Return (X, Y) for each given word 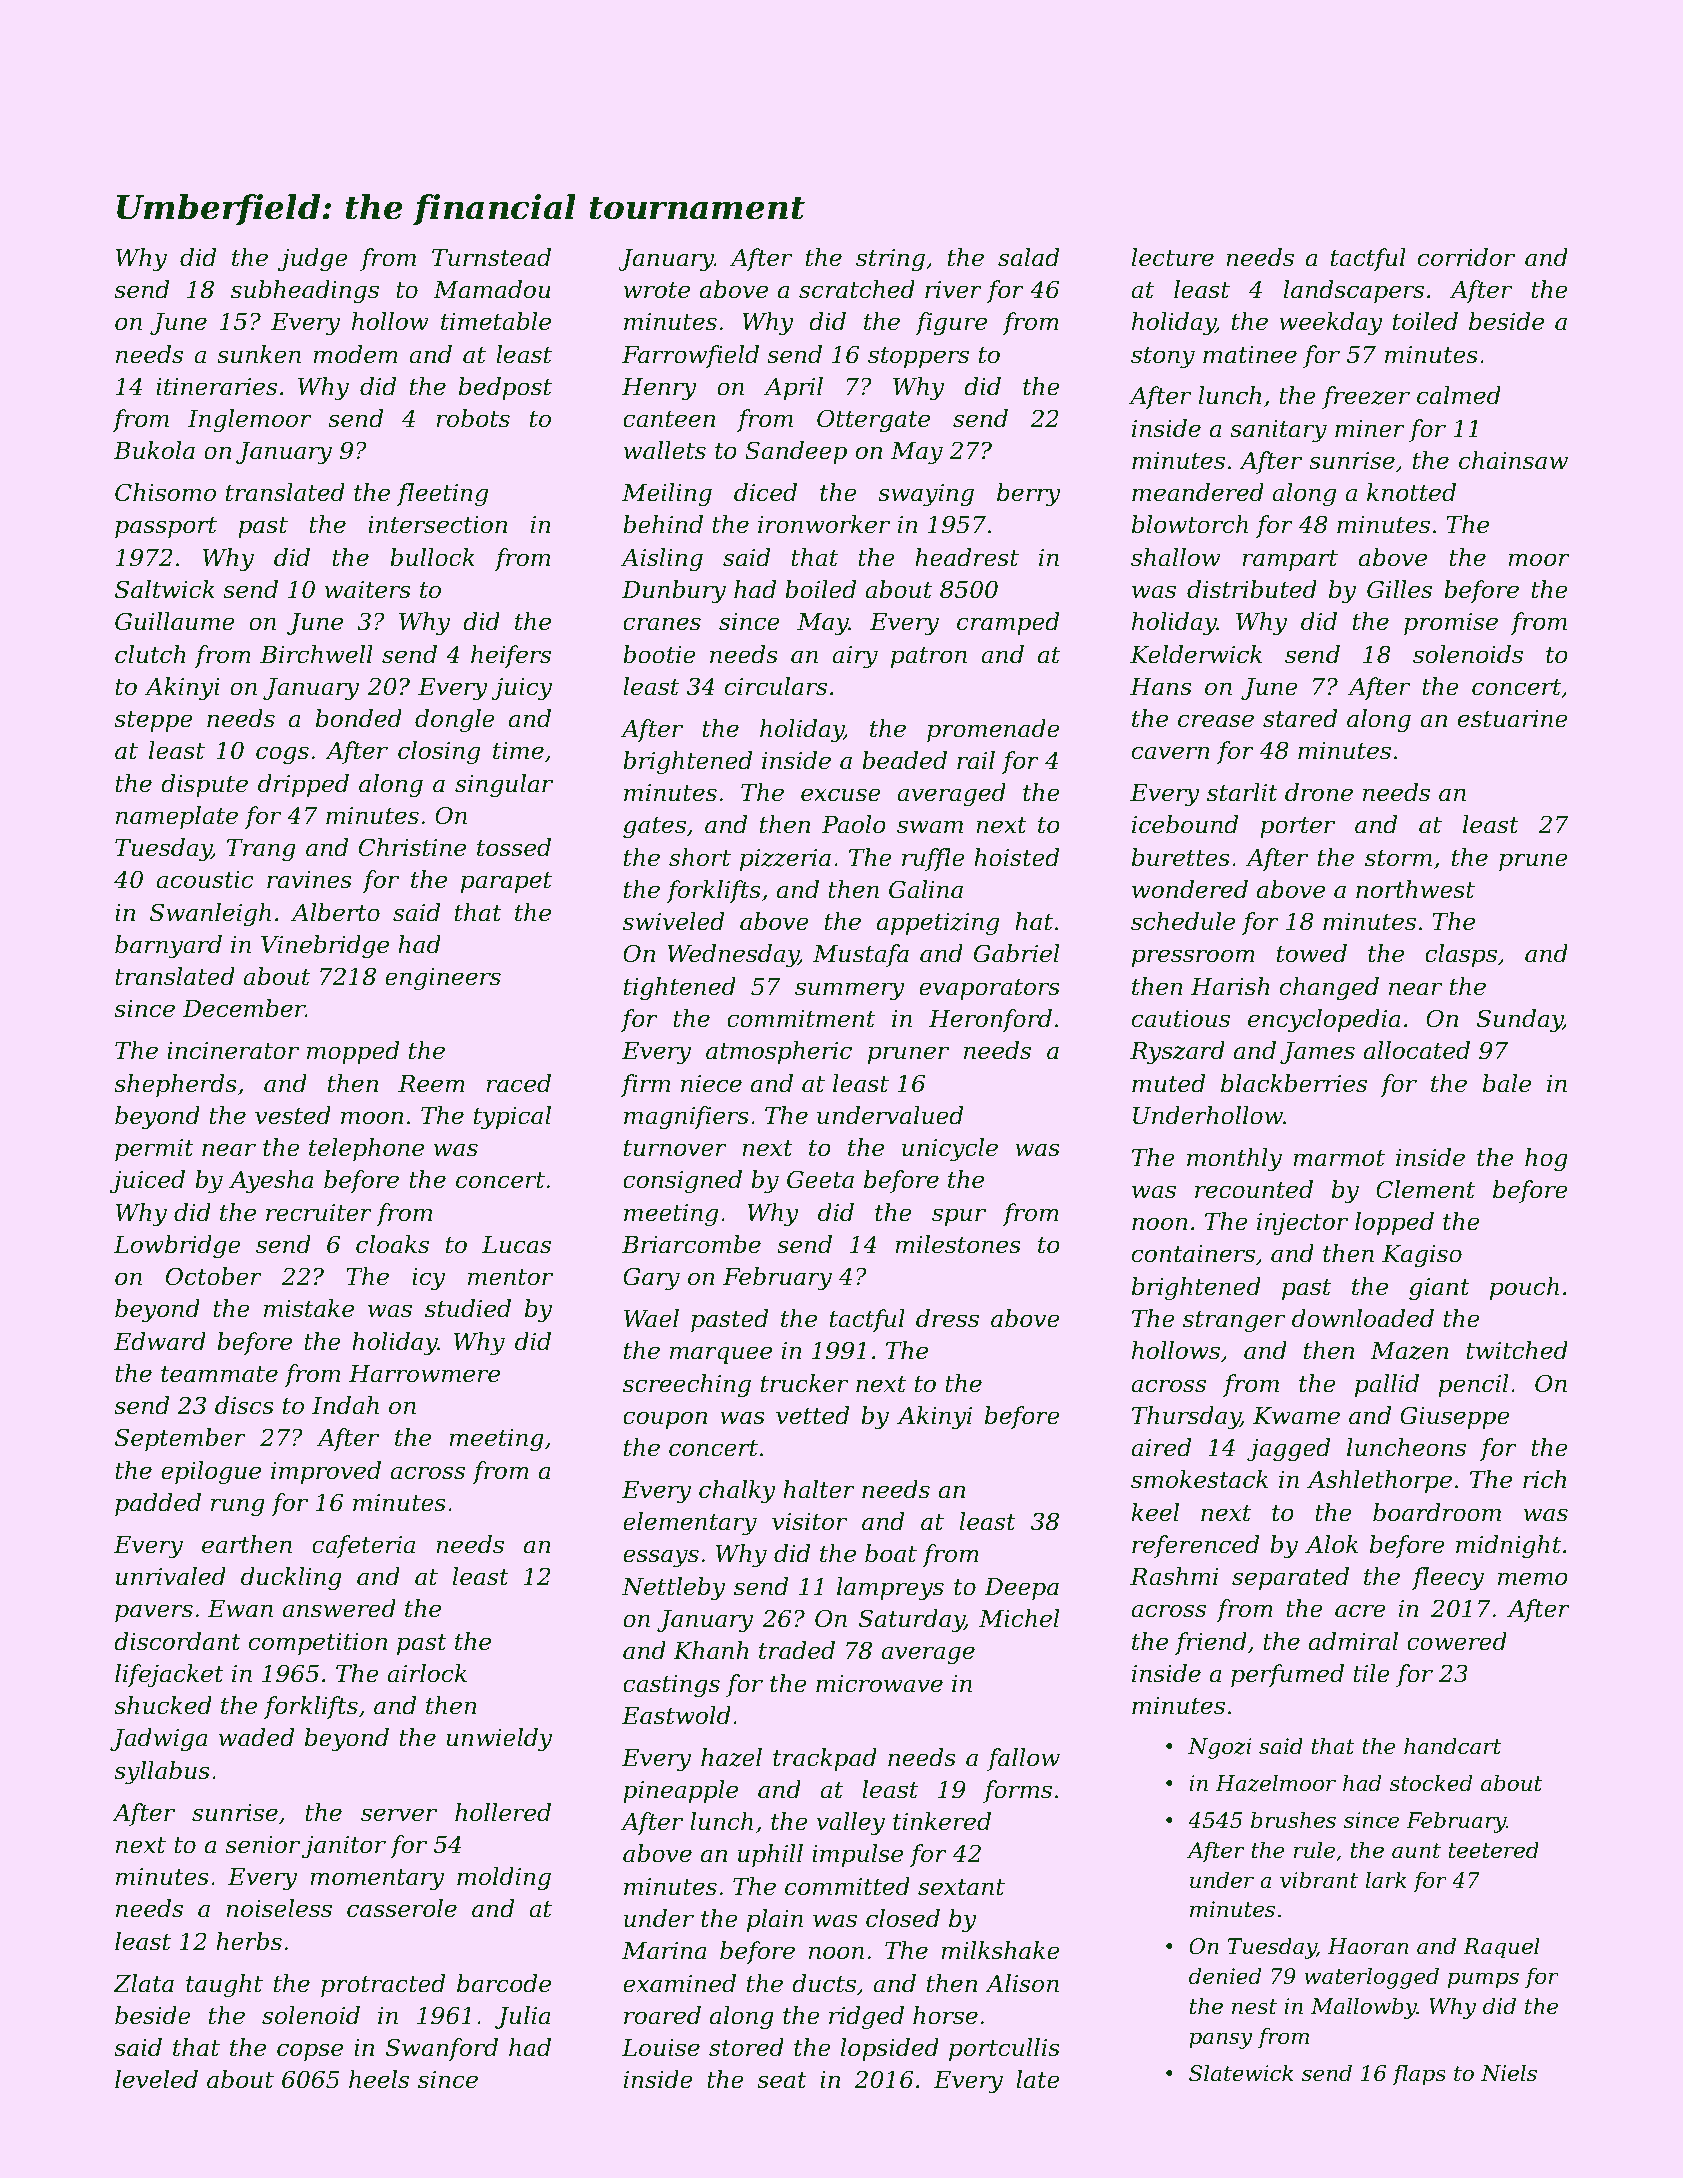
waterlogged (1371, 1978)
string (890, 260)
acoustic (204, 880)
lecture (1173, 257)
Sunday (1520, 1020)
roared (662, 2015)
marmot (1339, 1158)
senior (262, 1845)
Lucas (516, 1245)
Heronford (990, 1020)
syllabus (162, 1772)
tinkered (942, 1821)
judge (313, 259)
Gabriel (1016, 953)
